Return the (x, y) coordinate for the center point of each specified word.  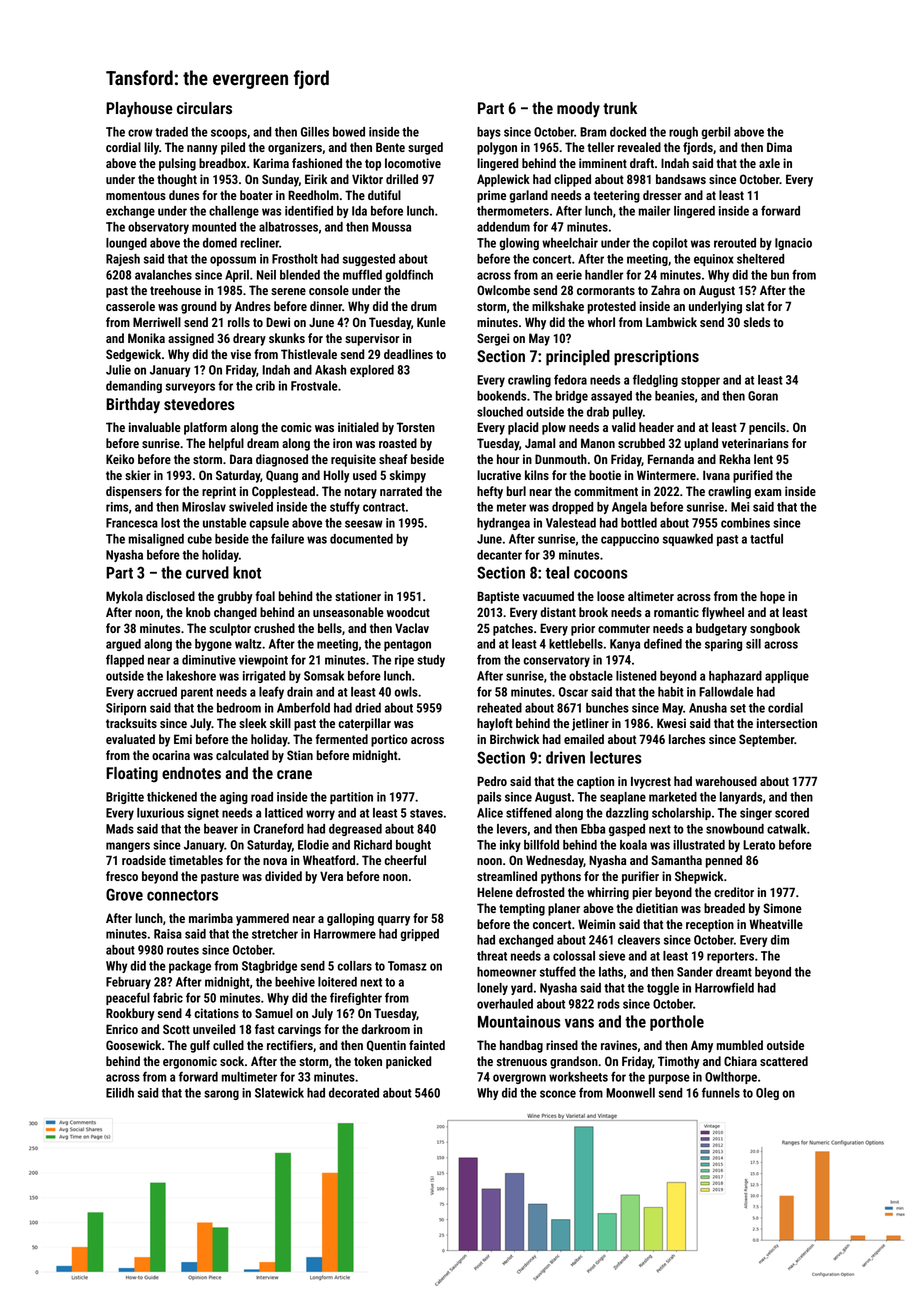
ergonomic (190, 1062)
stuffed (558, 971)
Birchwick (514, 739)
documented (361, 539)
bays (489, 133)
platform (205, 428)
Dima (779, 147)
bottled (639, 523)
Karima (271, 163)
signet (203, 814)
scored (792, 813)
